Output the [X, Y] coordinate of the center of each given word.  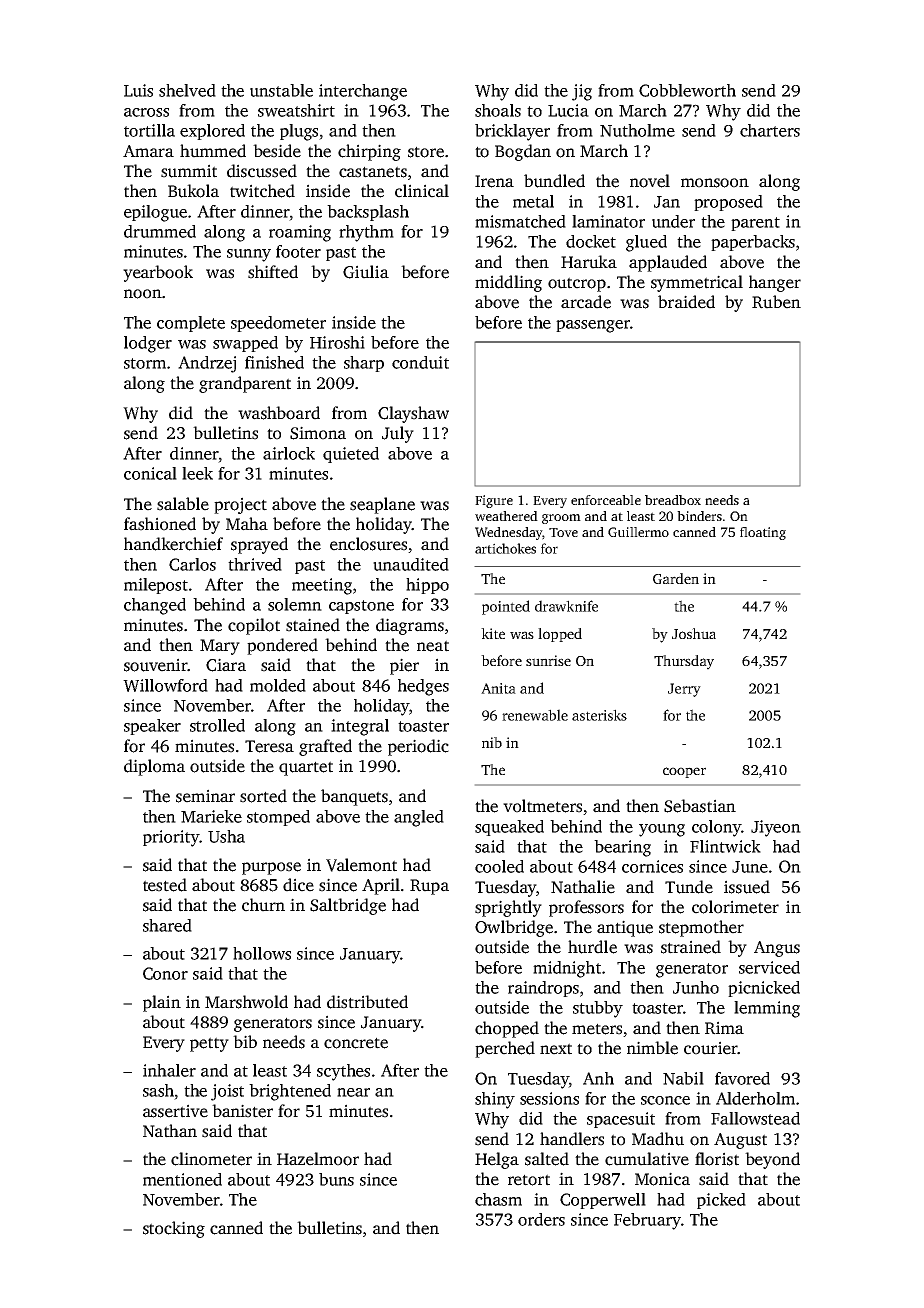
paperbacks [753, 243]
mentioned [182, 1179]
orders [541, 1219]
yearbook [158, 273]
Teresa [269, 746]
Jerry [684, 690]
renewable [535, 715]
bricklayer [512, 132]
